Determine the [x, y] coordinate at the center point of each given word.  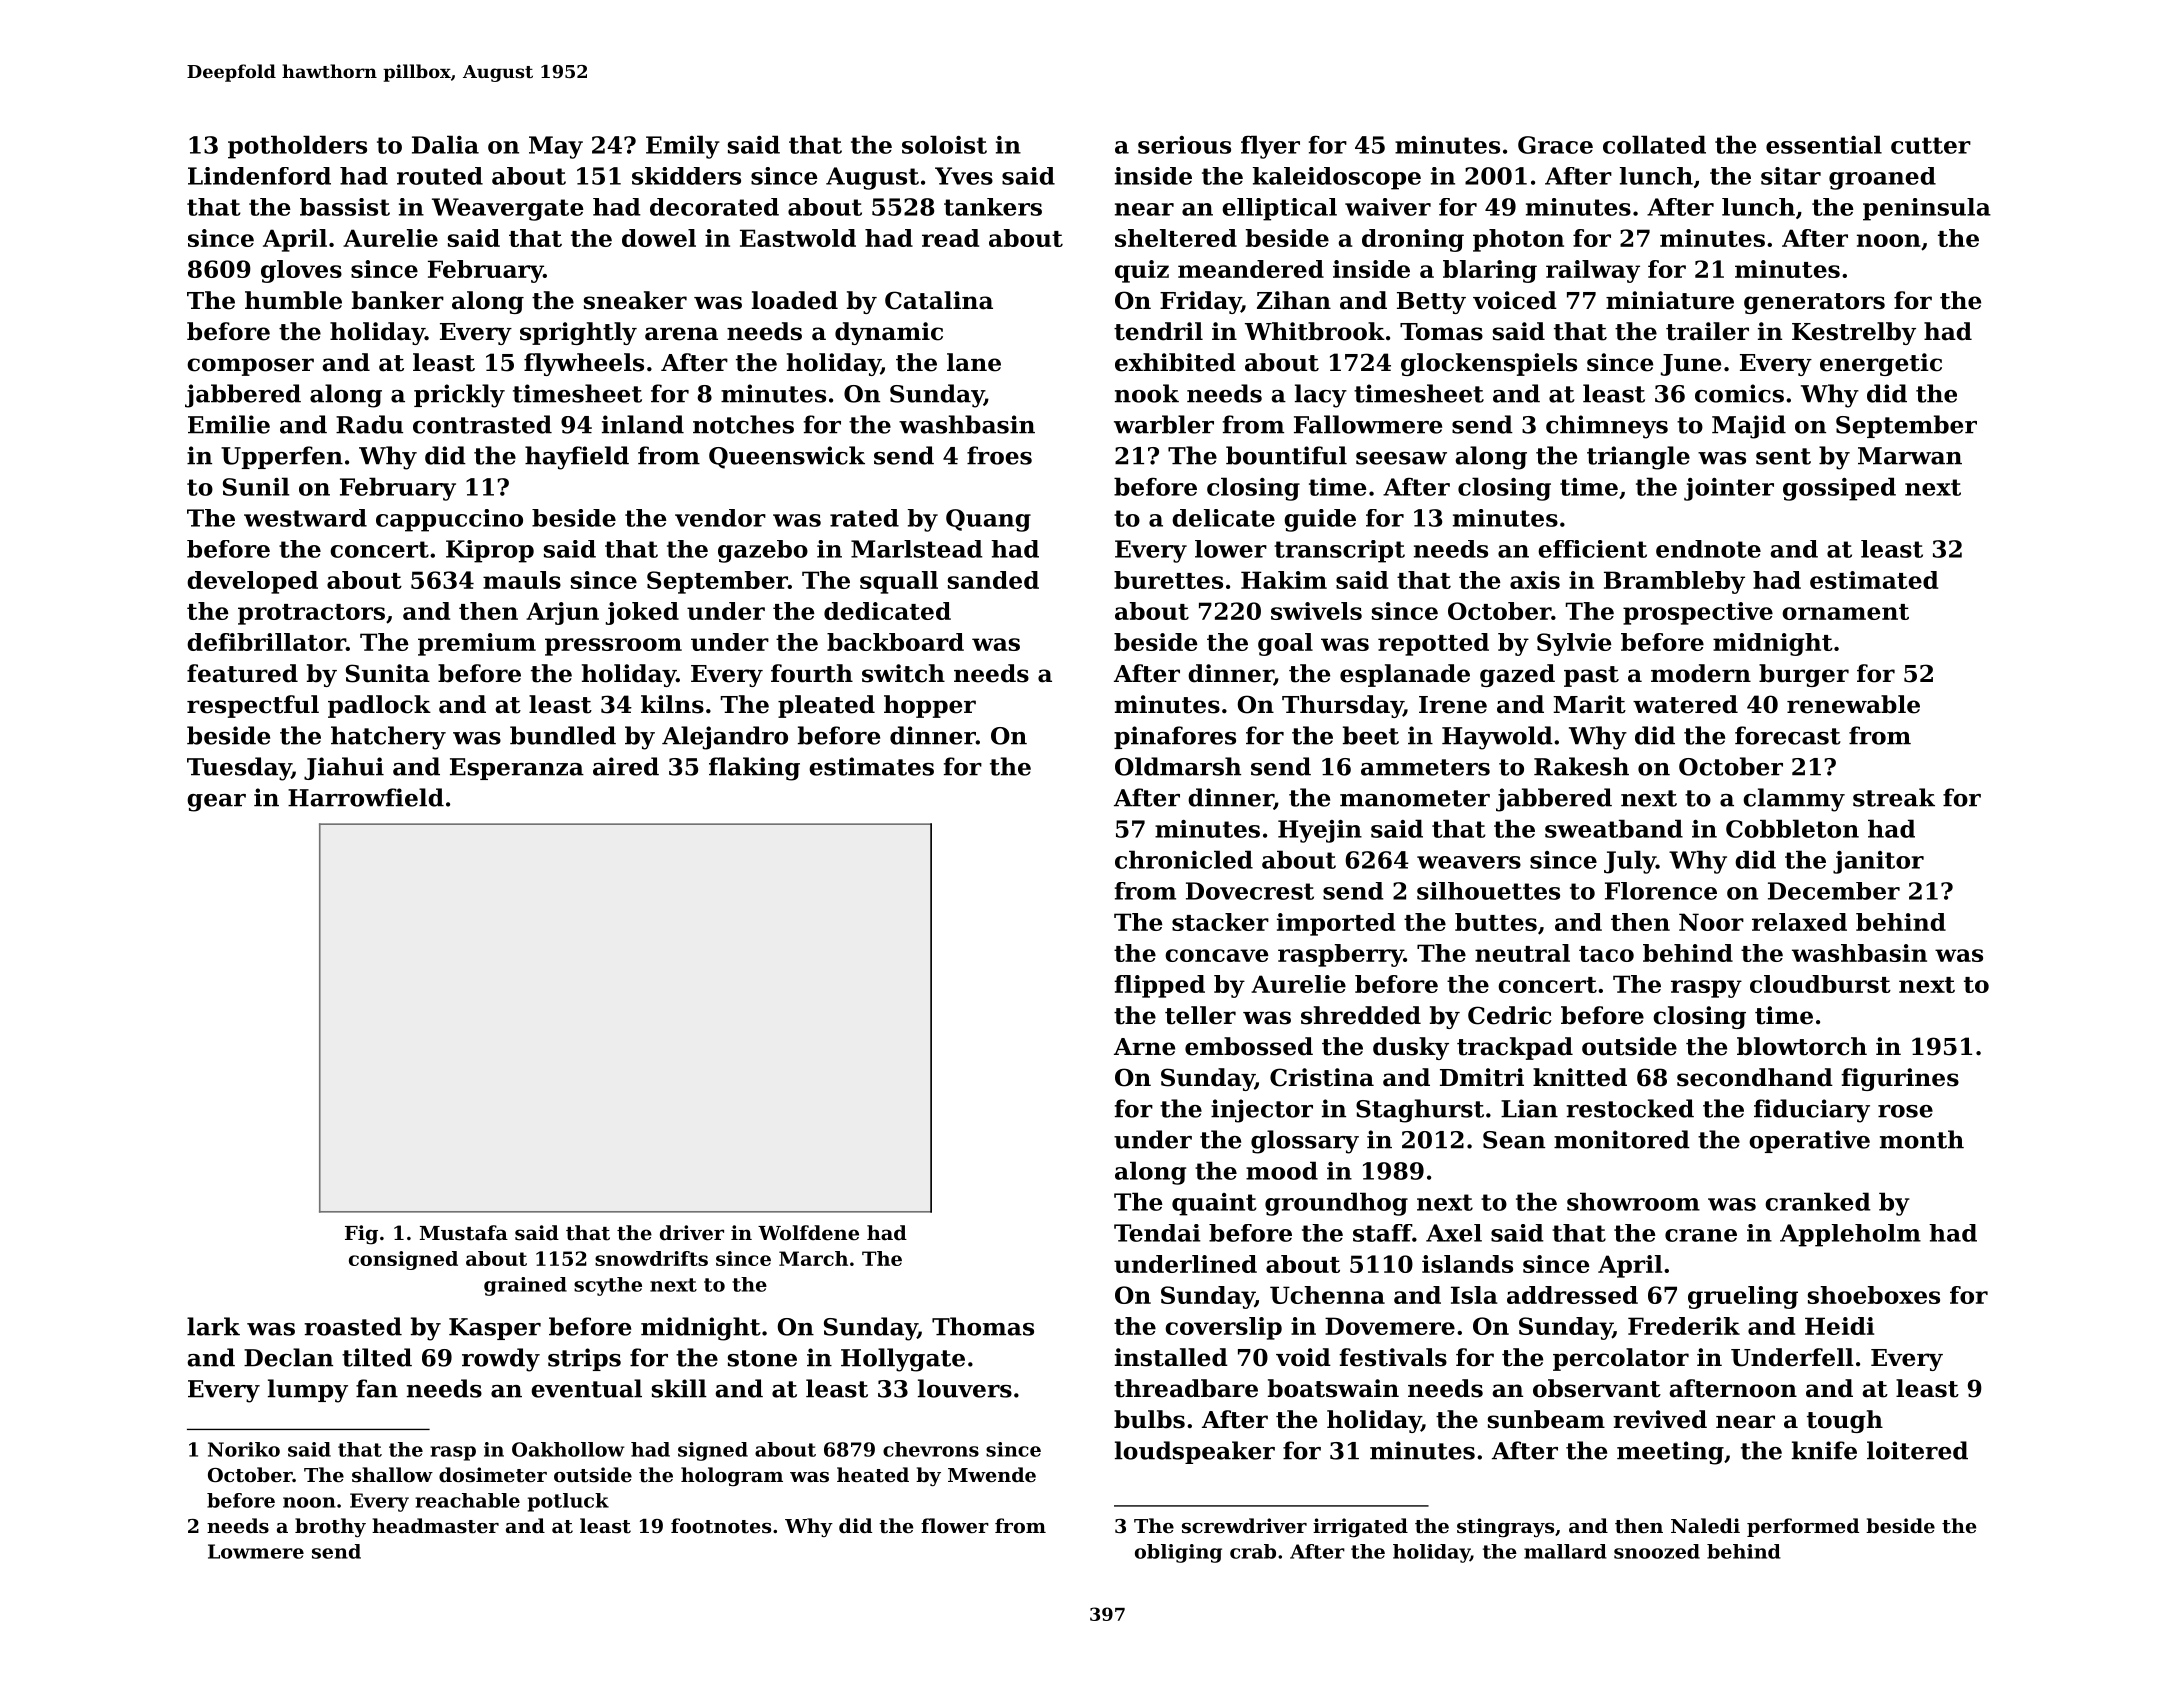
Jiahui [344, 768]
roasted [353, 1326]
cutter [1931, 145]
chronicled [1184, 859]
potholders [297, 147]
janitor [1878, 862]
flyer [1270, 147]
